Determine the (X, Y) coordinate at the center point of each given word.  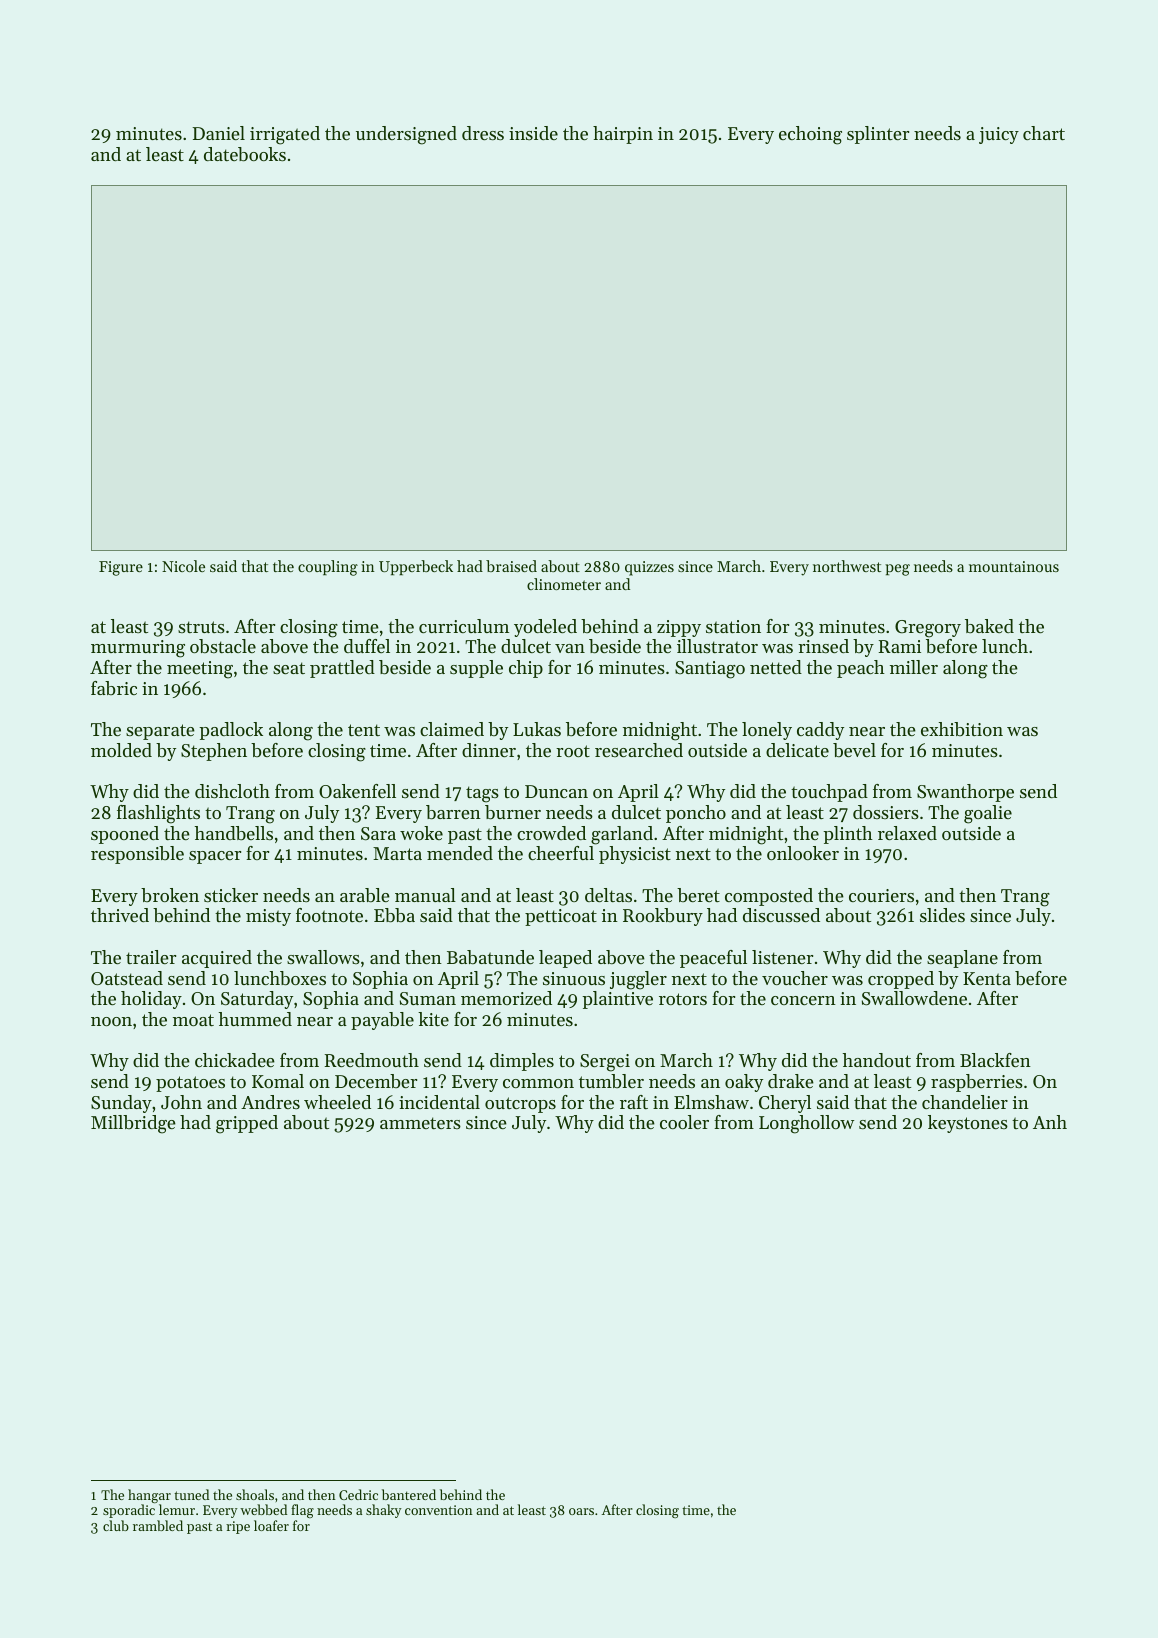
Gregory (928, 629)
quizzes (649, 568)
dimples (522, 1062)
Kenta (987, 978)
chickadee (235, 1060)
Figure (121, 568)
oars (581, 1511)
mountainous (1014, 566)
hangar (149, 1496)
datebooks (245, 154)
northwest (847, 566)
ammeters (420, 1123)
